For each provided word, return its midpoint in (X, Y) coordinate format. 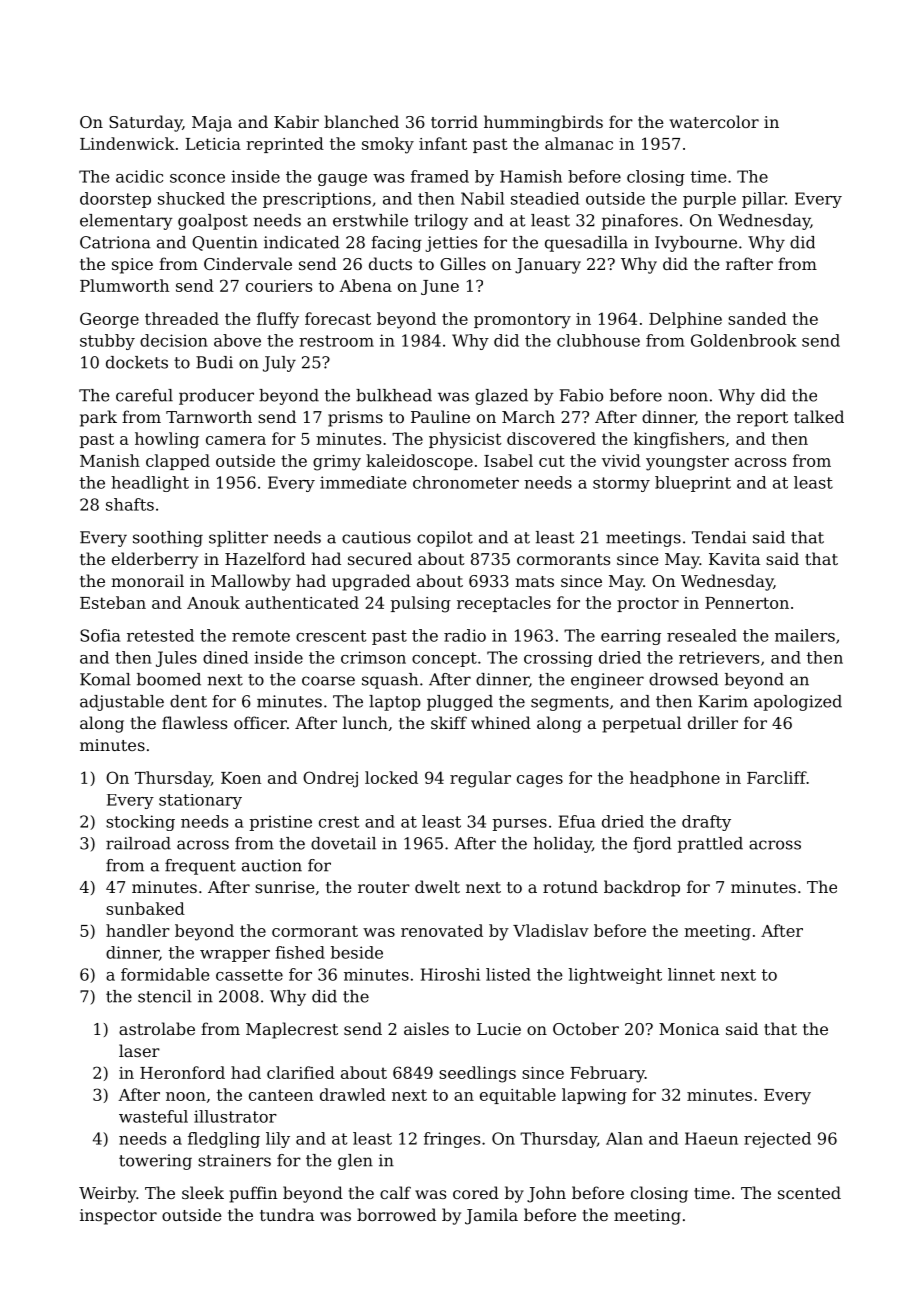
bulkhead (394, 395)
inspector (118, 1217)
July (279, 364)
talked (819, 416)
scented (809, 1192)
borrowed (396, 1214)
